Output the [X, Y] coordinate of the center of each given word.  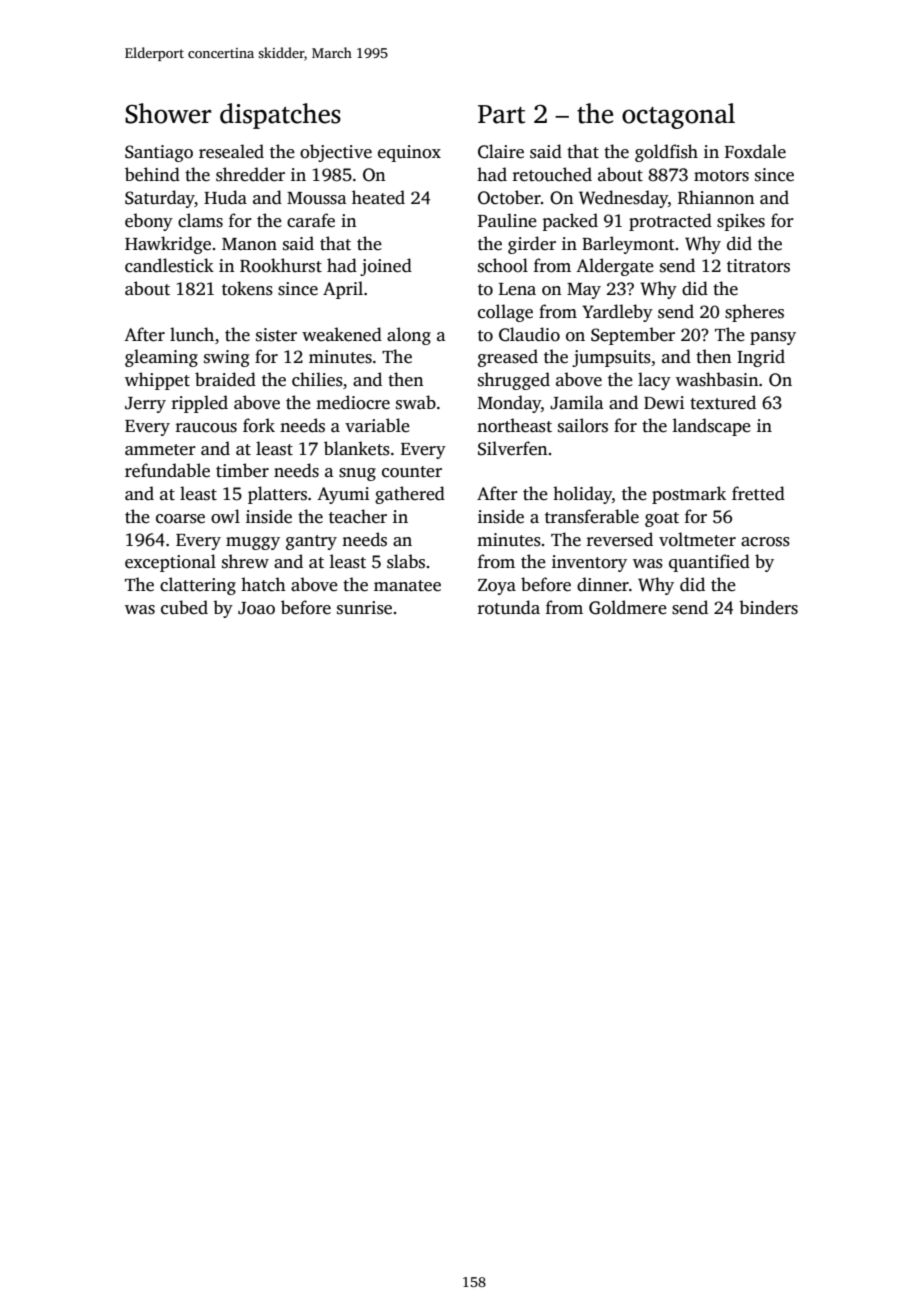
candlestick [169, 265]
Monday [509, 404]
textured [723, 402]
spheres [754, 313]
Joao [256, 608]
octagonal [678, 116]
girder [532, 245]
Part [501, 114]
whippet [157, 381]
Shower [168, 113]
